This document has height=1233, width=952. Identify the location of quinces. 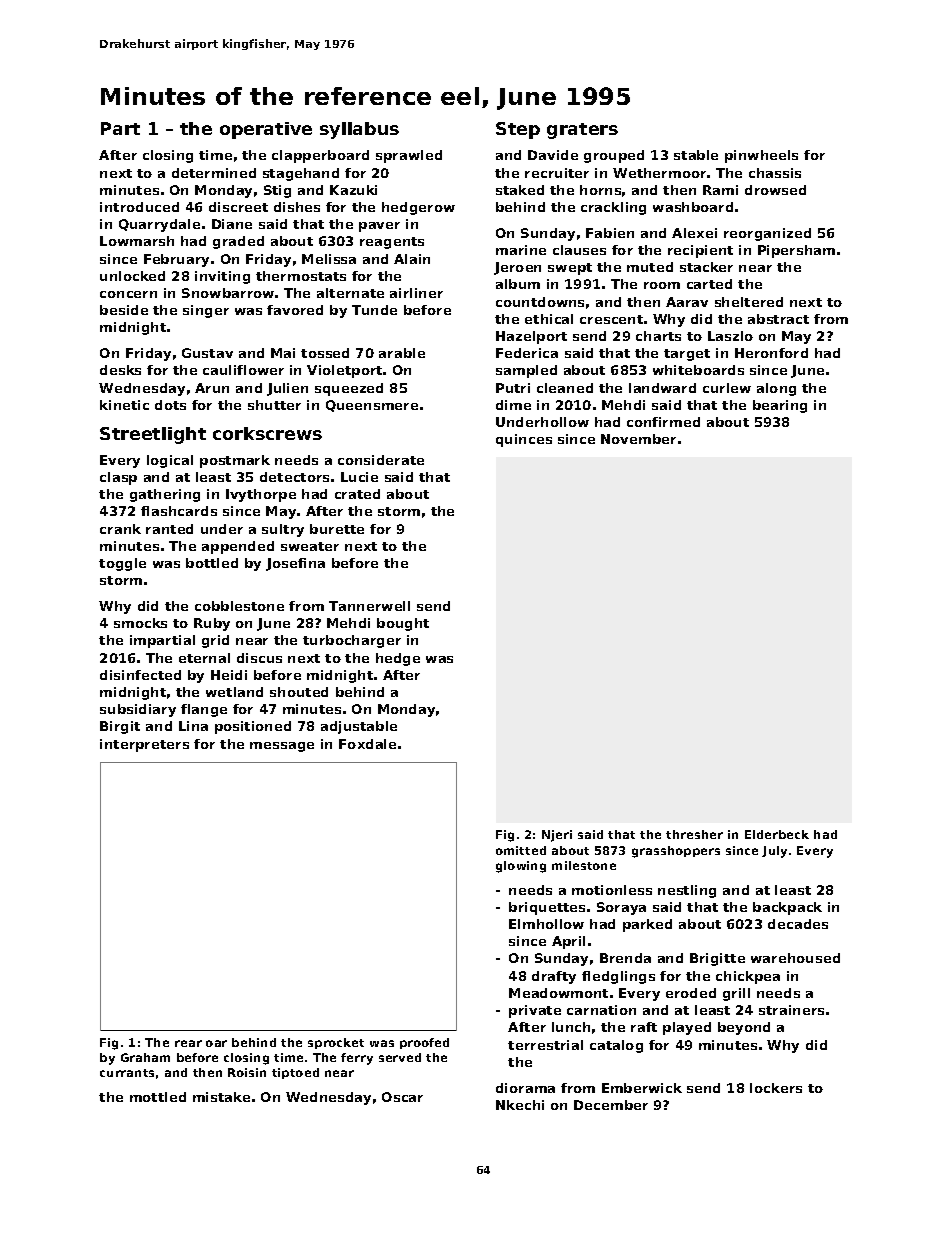
(524, 440).
